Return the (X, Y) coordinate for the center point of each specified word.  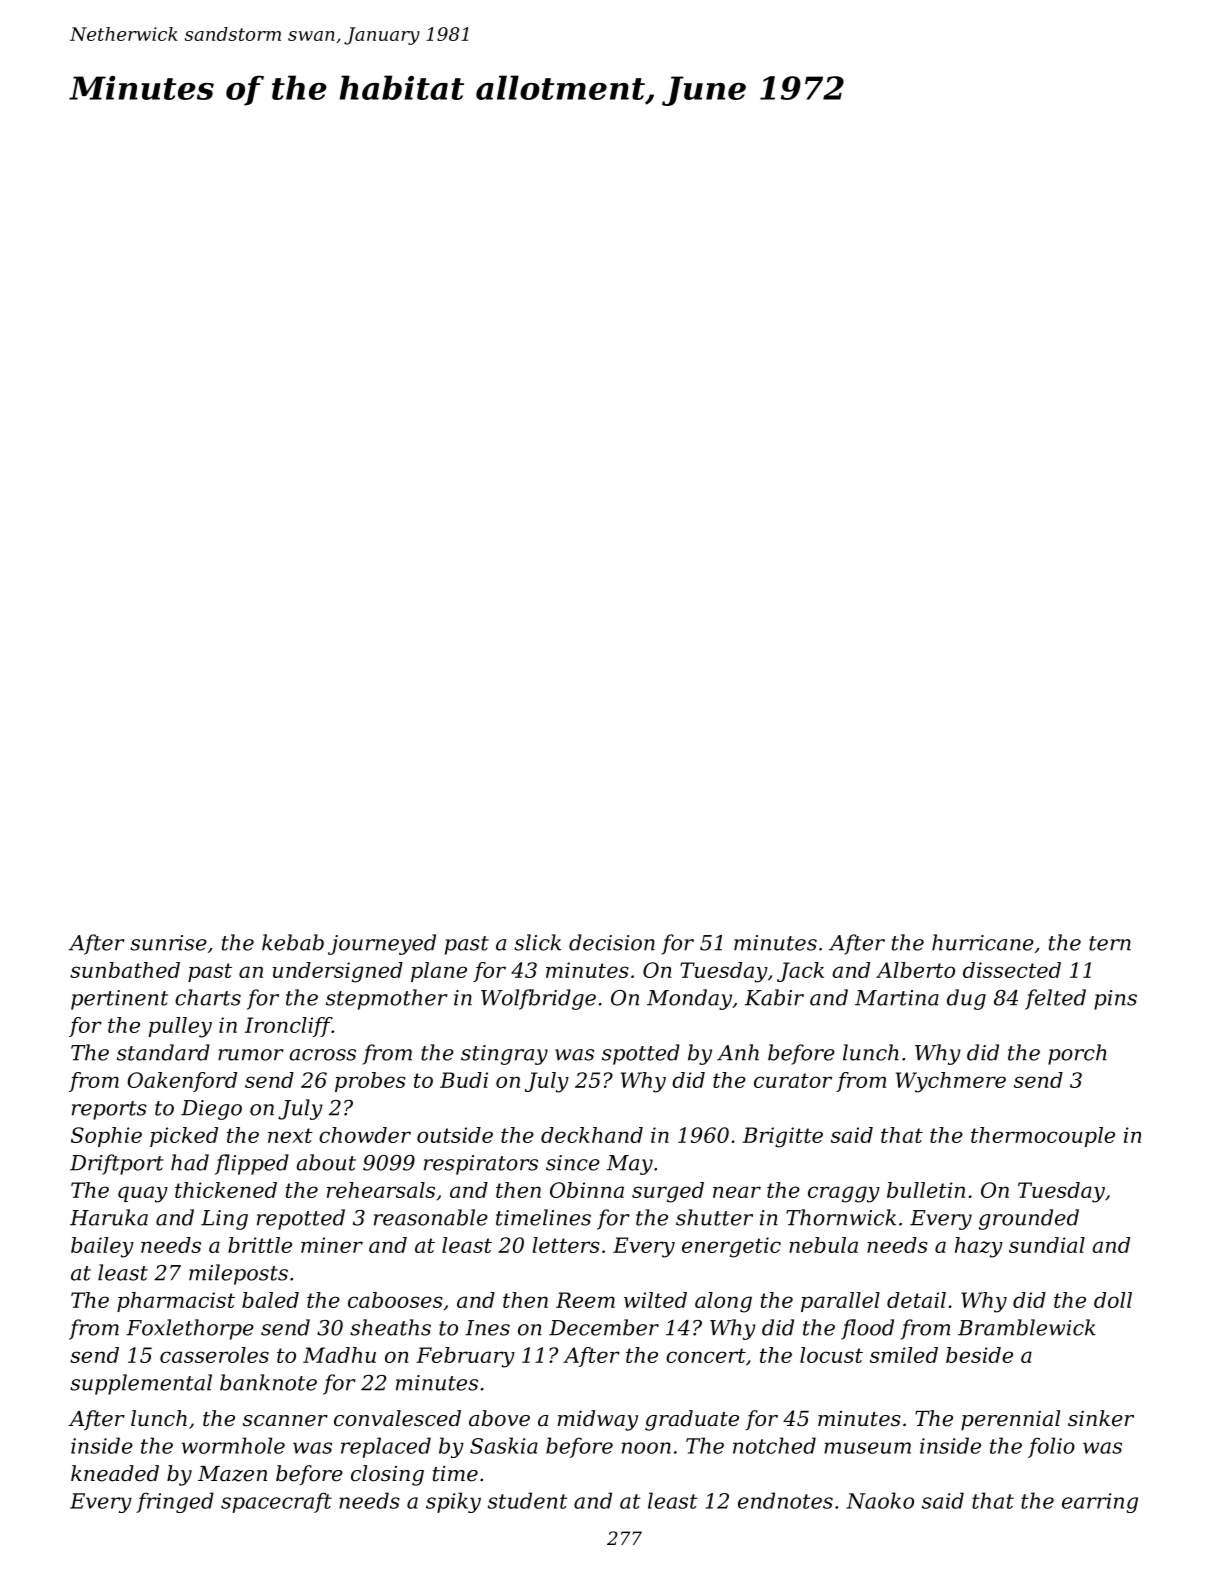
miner (332, 1245)
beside (979, 1355)
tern (1110, 943)
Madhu (339, 1355)
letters (566, 1245)
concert (706, 1355)
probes (370, 1082)
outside (455, 1135)
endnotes (785, 1500)
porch (1077, 1054)
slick (537, 942)
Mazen (232, 1474)
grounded (1029, 1219)
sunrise (168, 943)
